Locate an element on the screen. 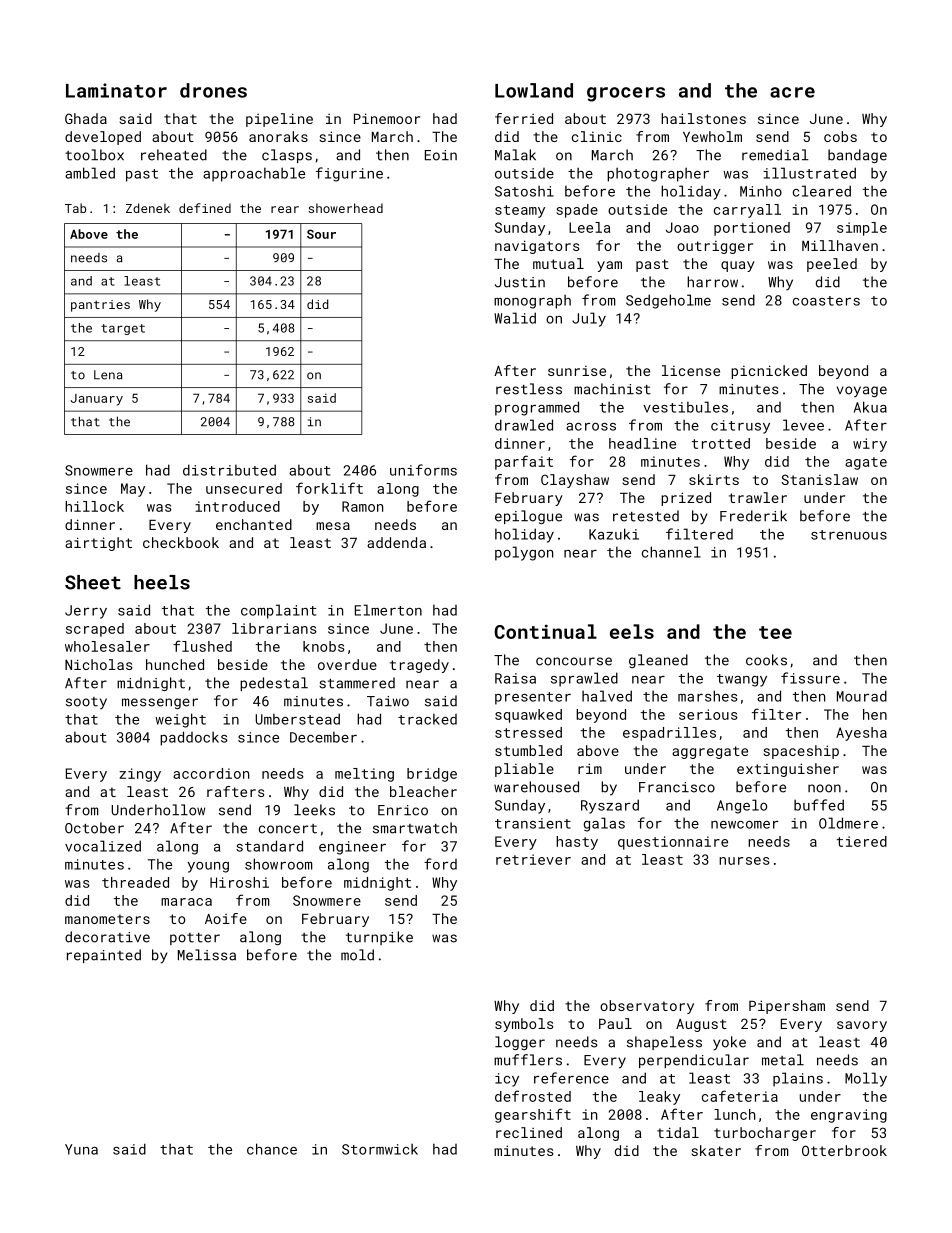 This screenshot has height=1233, width=952. Raisa is located at coordinates (515, 678).
